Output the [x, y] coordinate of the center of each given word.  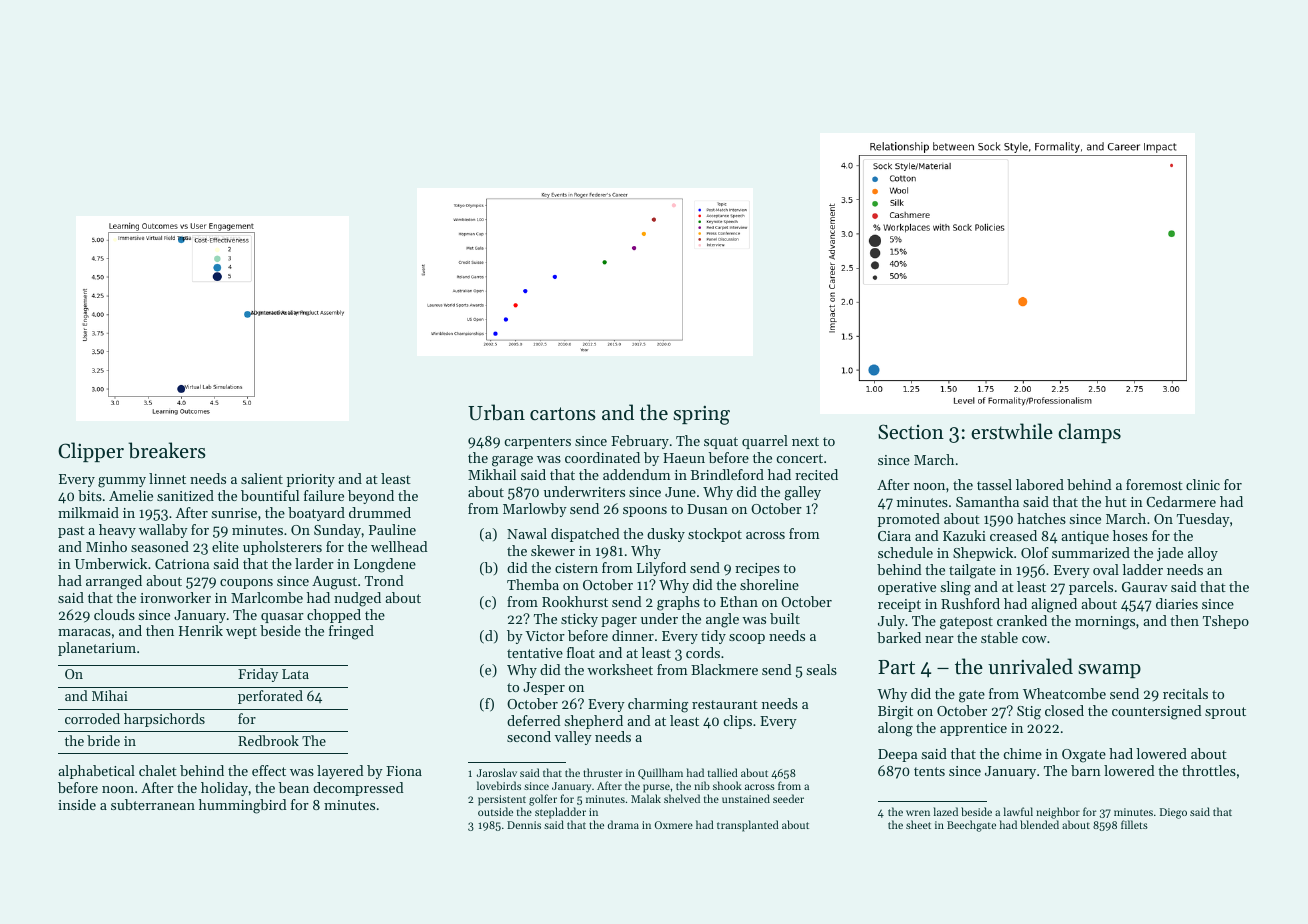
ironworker [175, 597]
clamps [1089, 433]
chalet [158, 770]
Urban [496, 412]
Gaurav [1145, 587]
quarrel [765, 442]
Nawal [527, 533]
